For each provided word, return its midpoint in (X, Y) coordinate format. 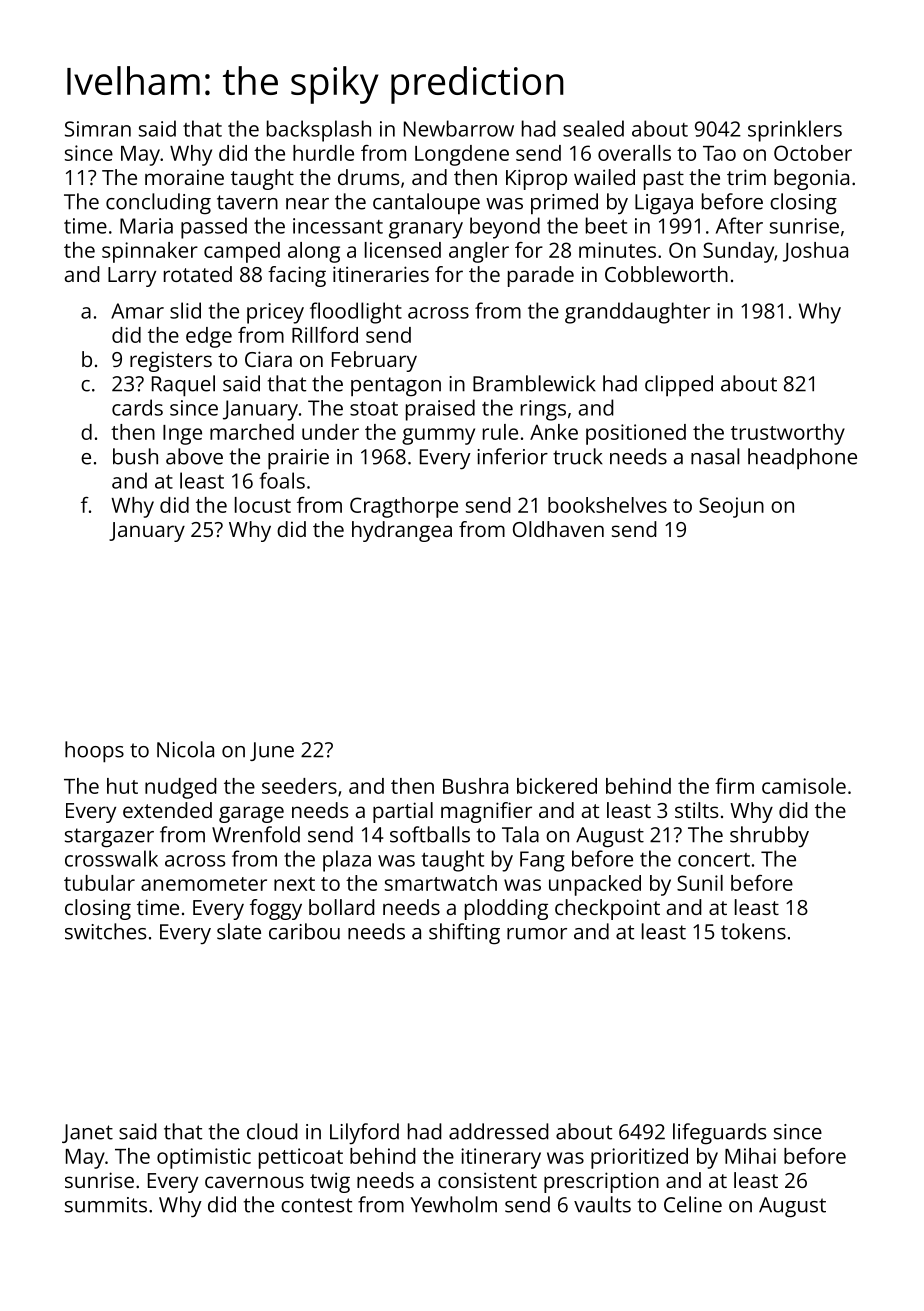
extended (167, 810)
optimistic (204, 1158)
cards (137, 407)
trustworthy (788, 434)
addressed (499, 1131)
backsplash (319, 131)
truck (578, 456)
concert (714, 860)
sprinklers (795, 131)
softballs (430, 834)
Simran (98, 129)
